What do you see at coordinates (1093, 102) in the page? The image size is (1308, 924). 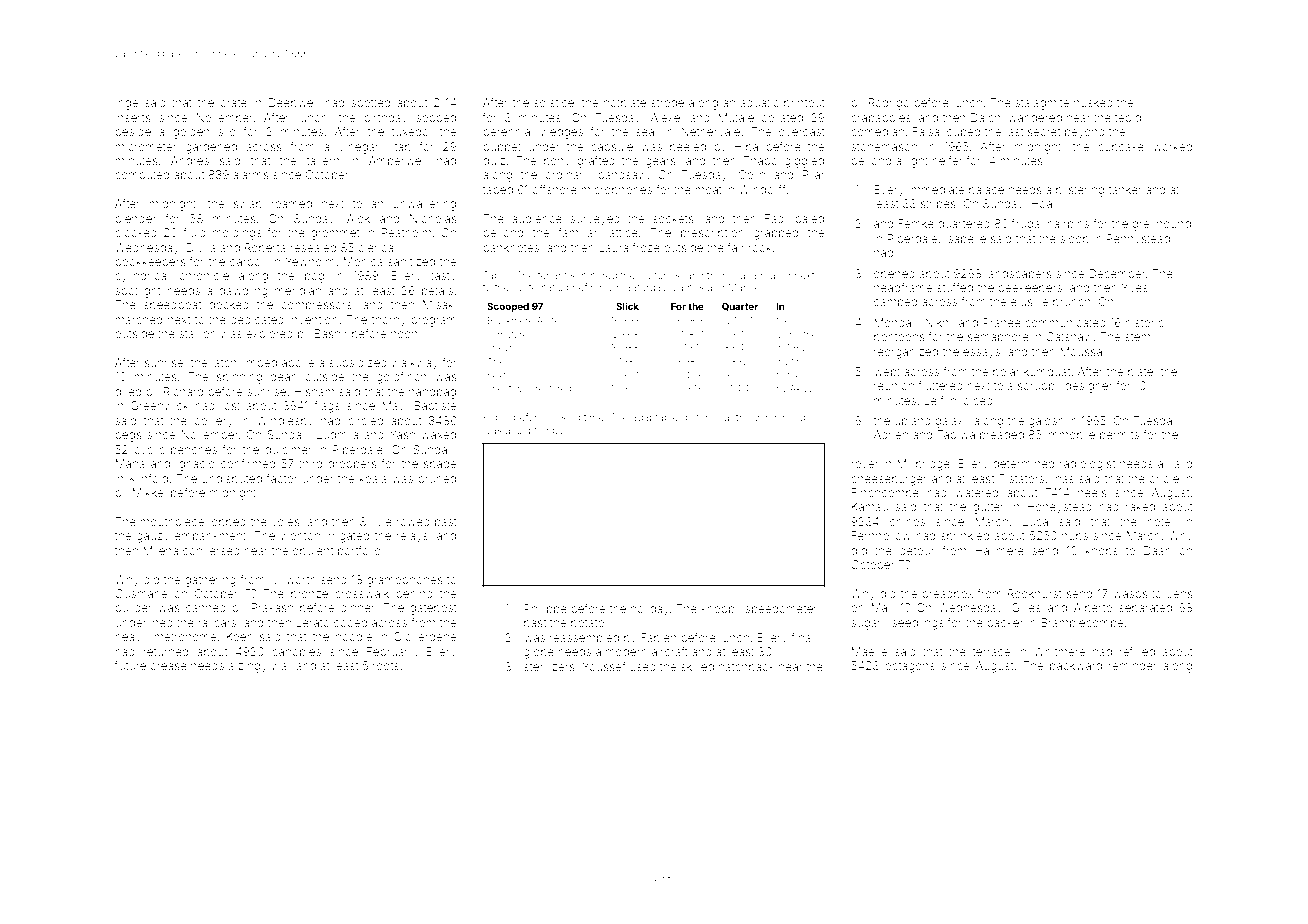 I see `husked` at bounding box center [1093, 102].
